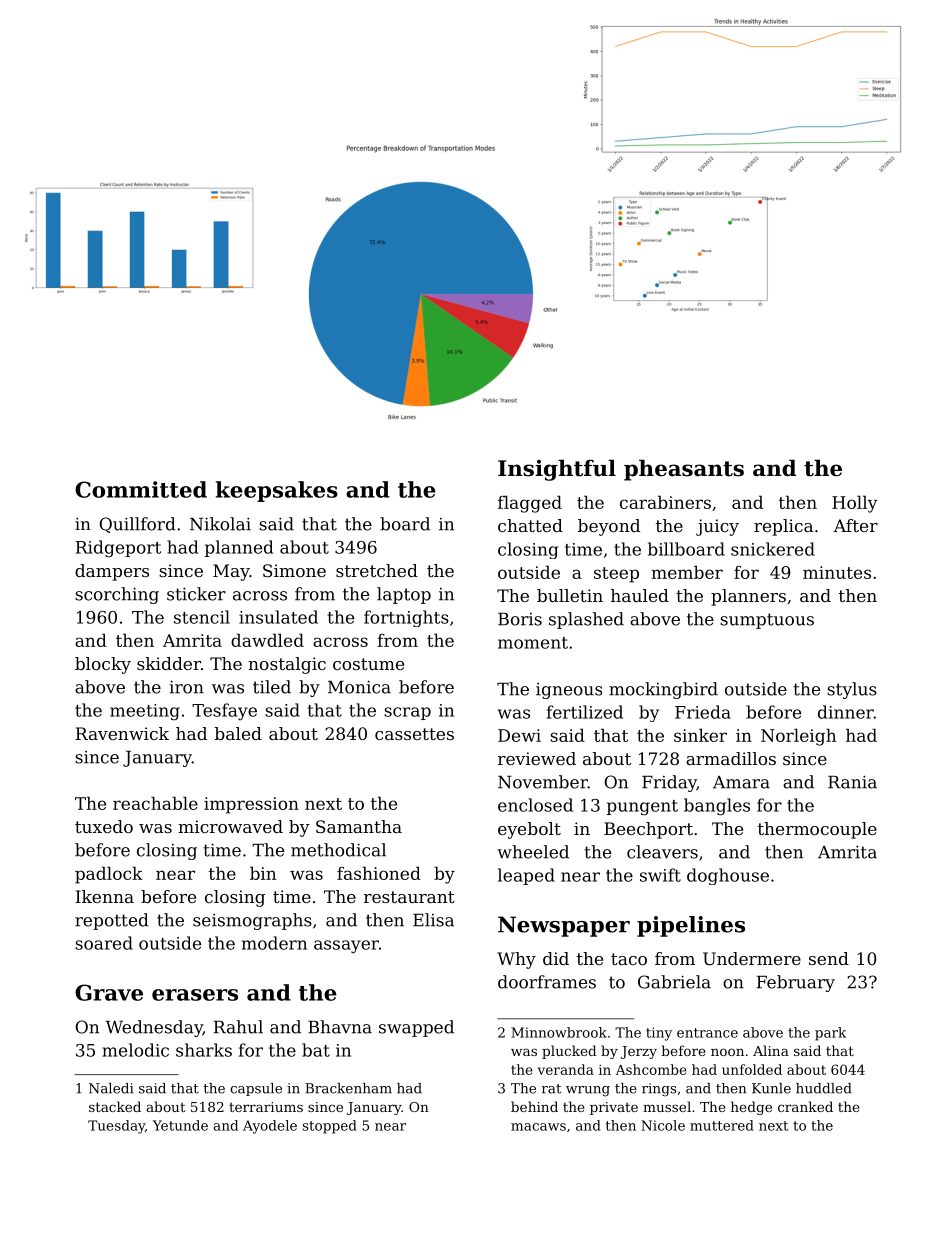 Image resolution: width=952 pixels, height=1233 pixels. What do you see at coordinates (277, 491) in the screenshot?
I see `keepsakes` at bounding box center [277, 491].
